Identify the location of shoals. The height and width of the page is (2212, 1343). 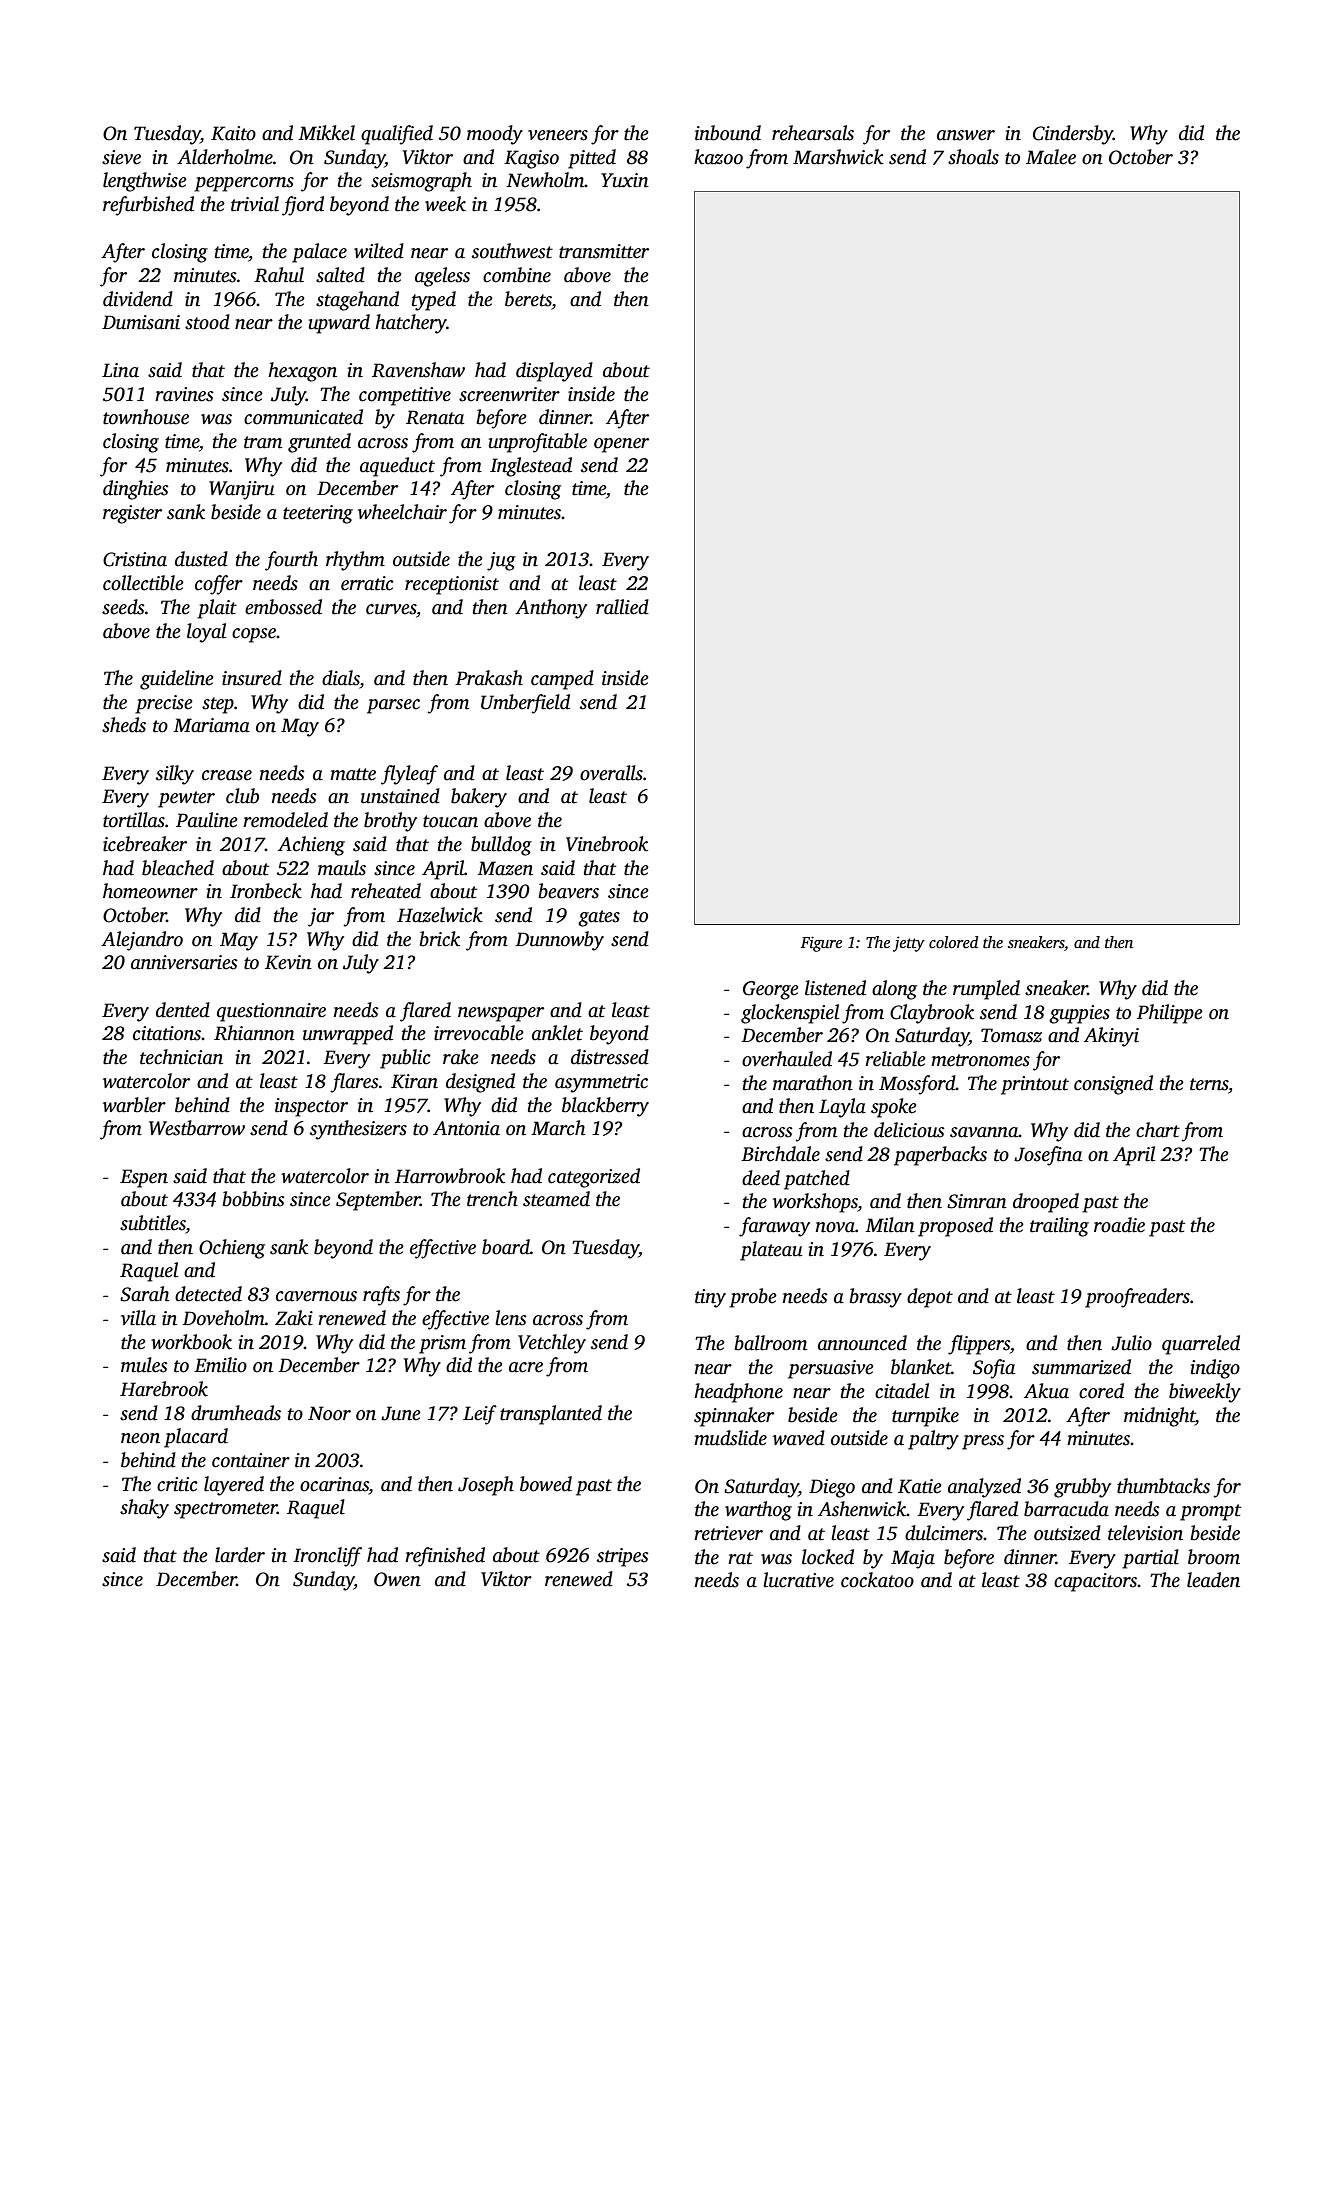
(973, 157).
